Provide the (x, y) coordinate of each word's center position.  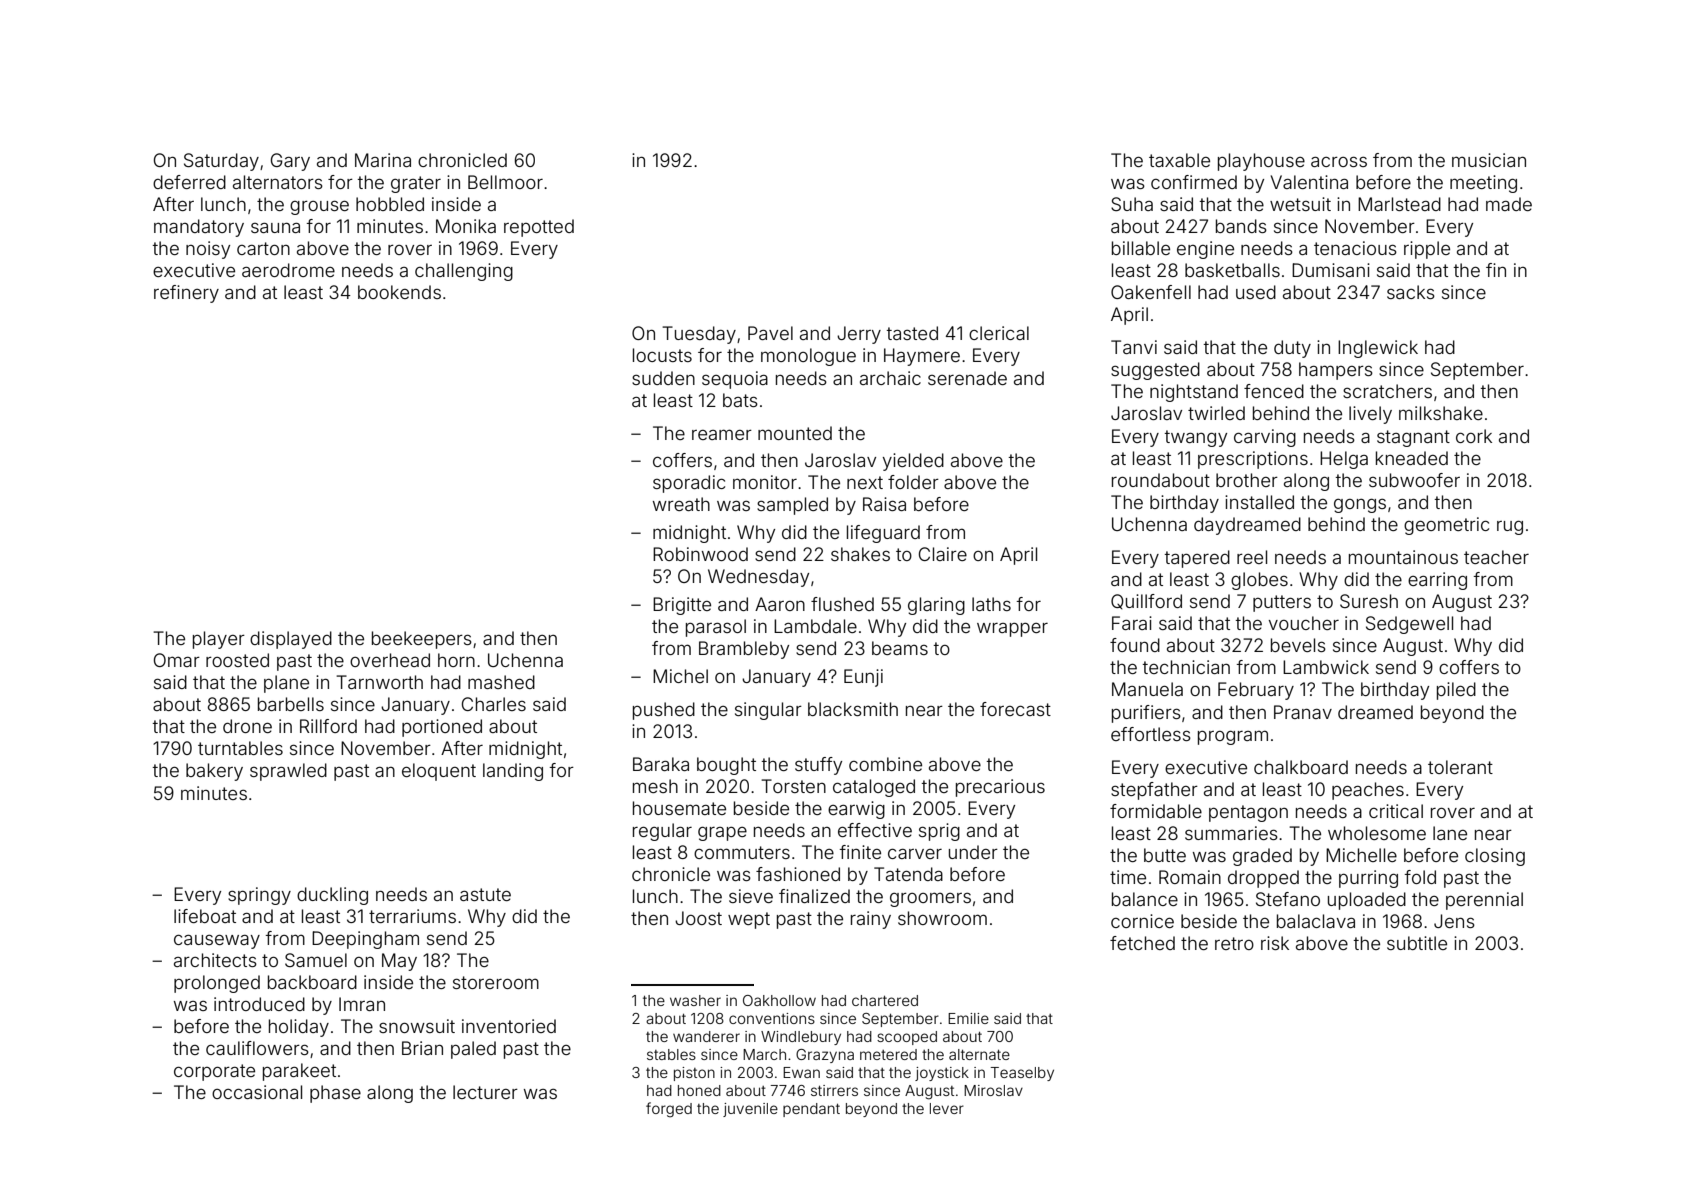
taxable (1179, 160)
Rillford (328, 726)
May (399, 962)
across (1339, 161)
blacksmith (853, 709)
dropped (1263, 879)
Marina (383, 160)
